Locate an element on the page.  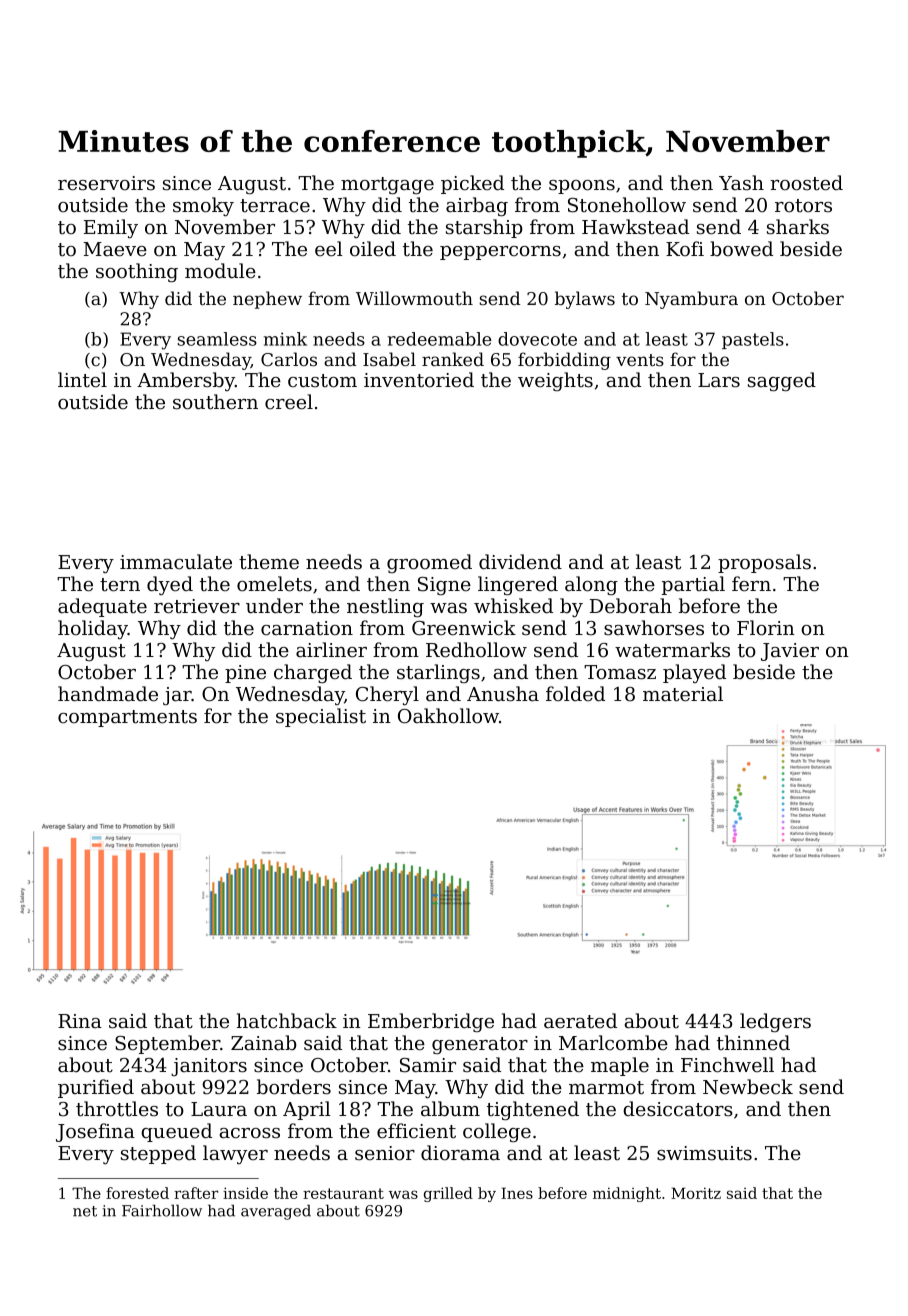
dyed is located at coordinates (170, 585).
